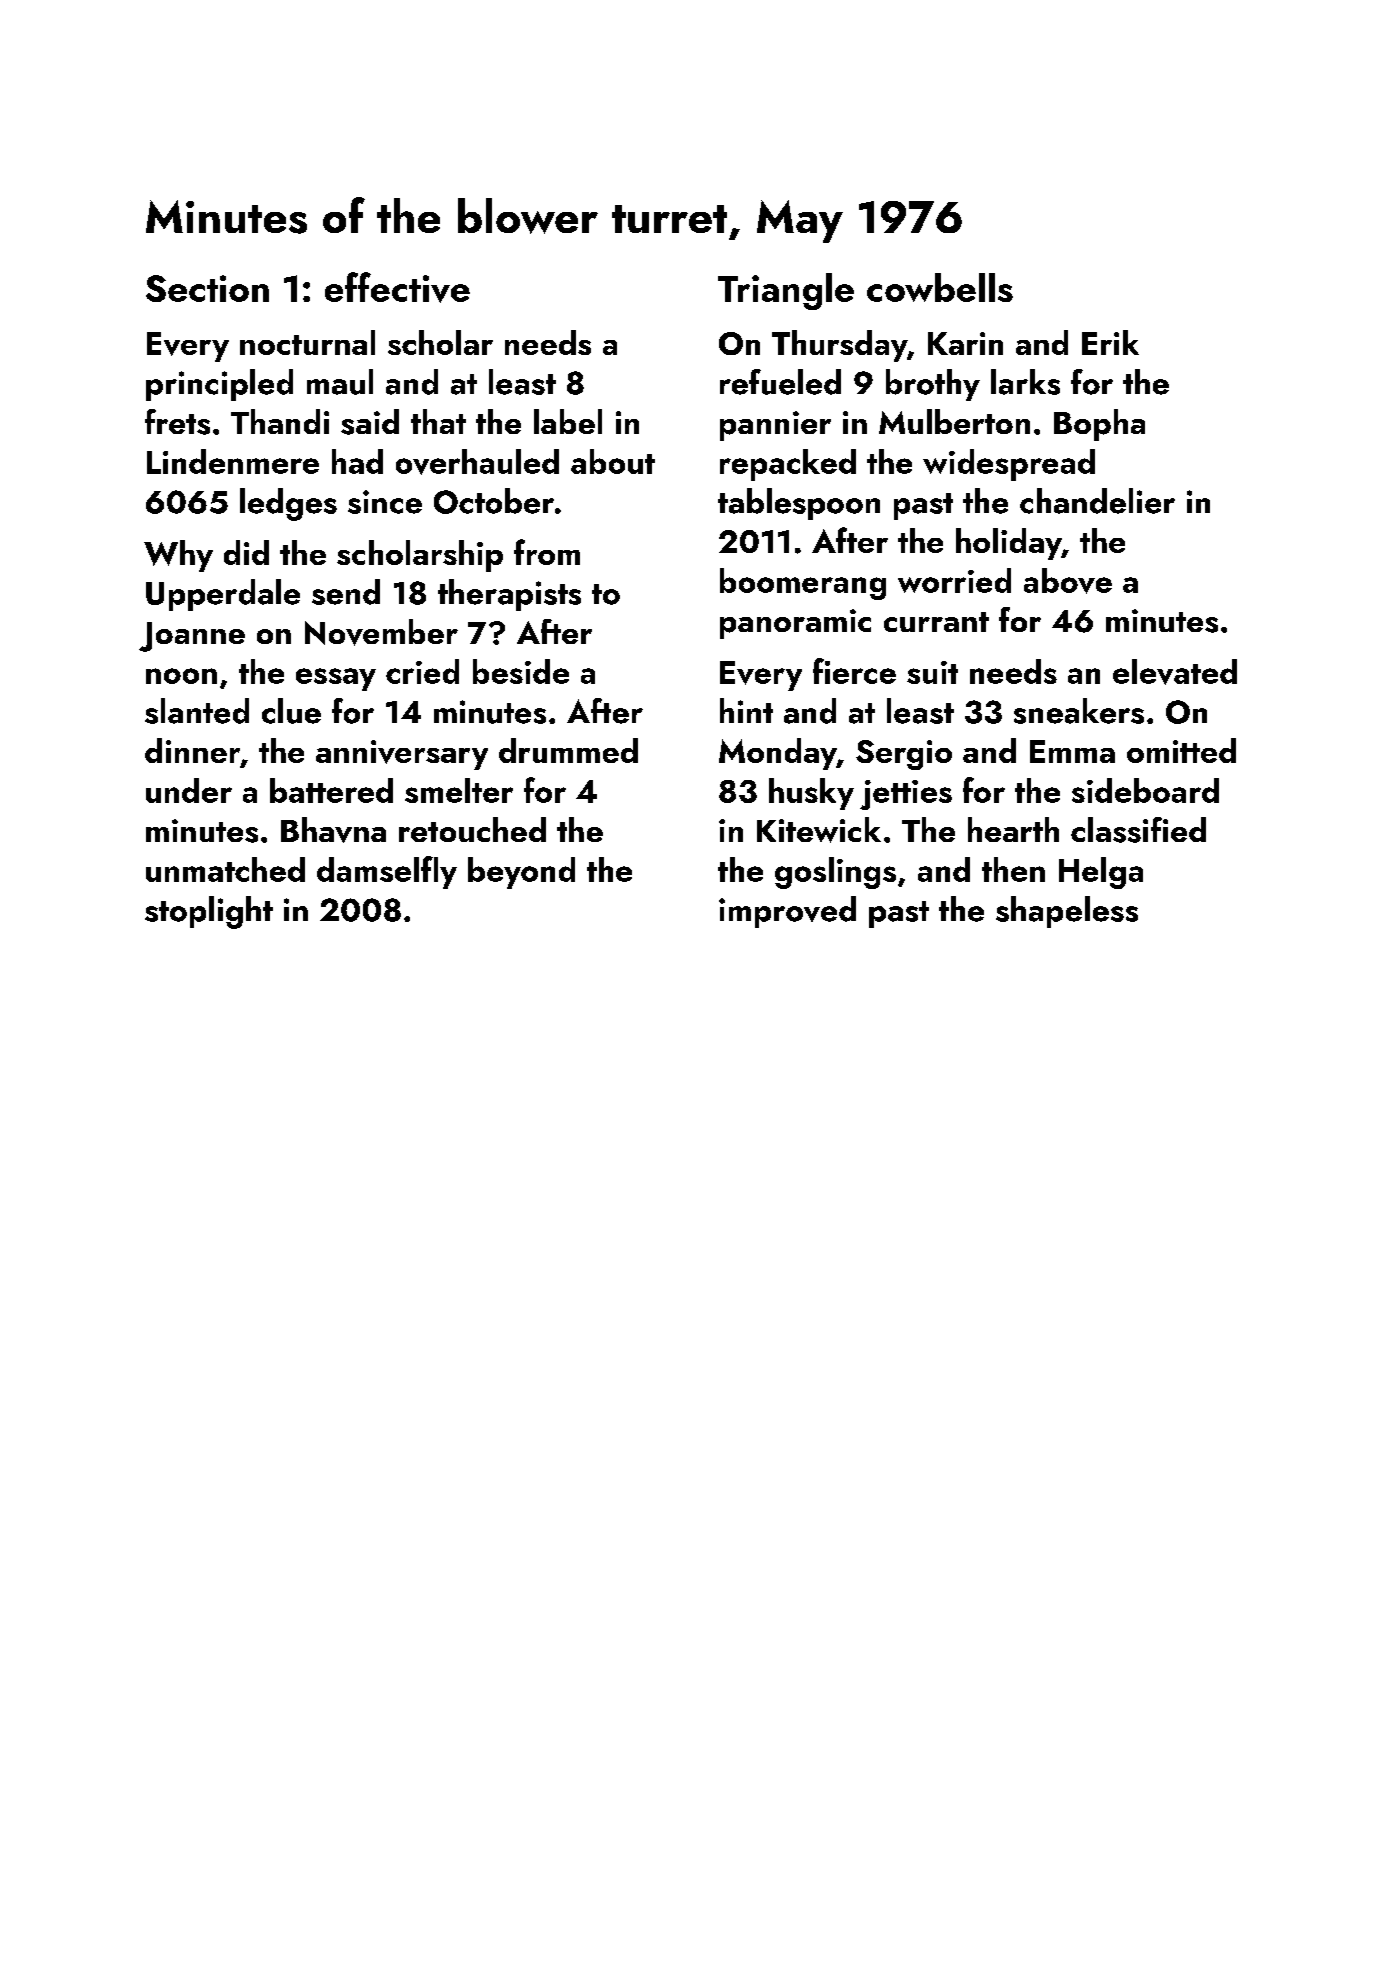 The image size is (1386, 1969). Describe the element at coordinates (1097, 501) in the screenshot. I see `chandelier` at that location.
